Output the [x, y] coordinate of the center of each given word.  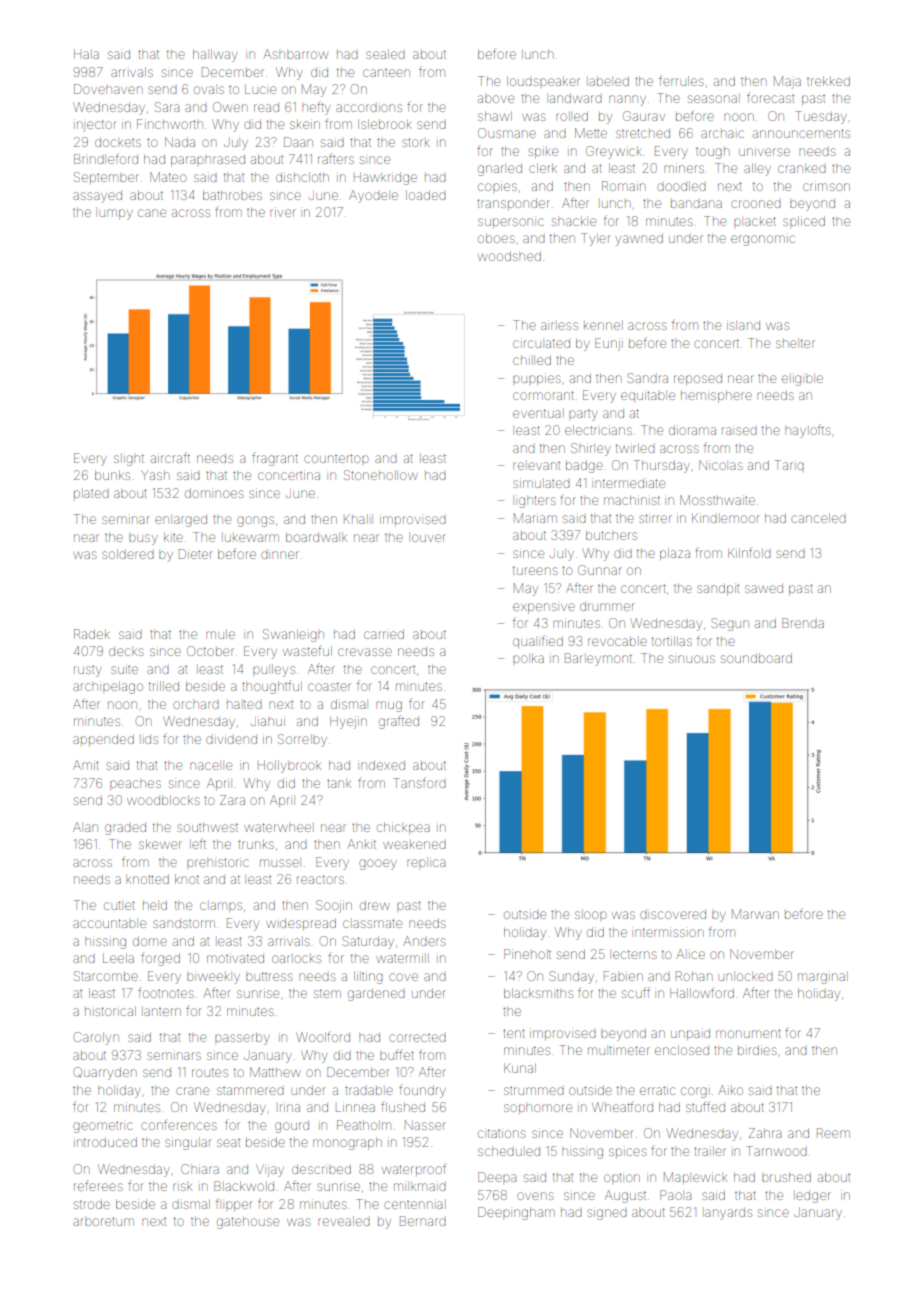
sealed [385, 54]
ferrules [681, 80]
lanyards [728, 1214]
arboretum [103, 1221]
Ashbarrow [295, 54]
